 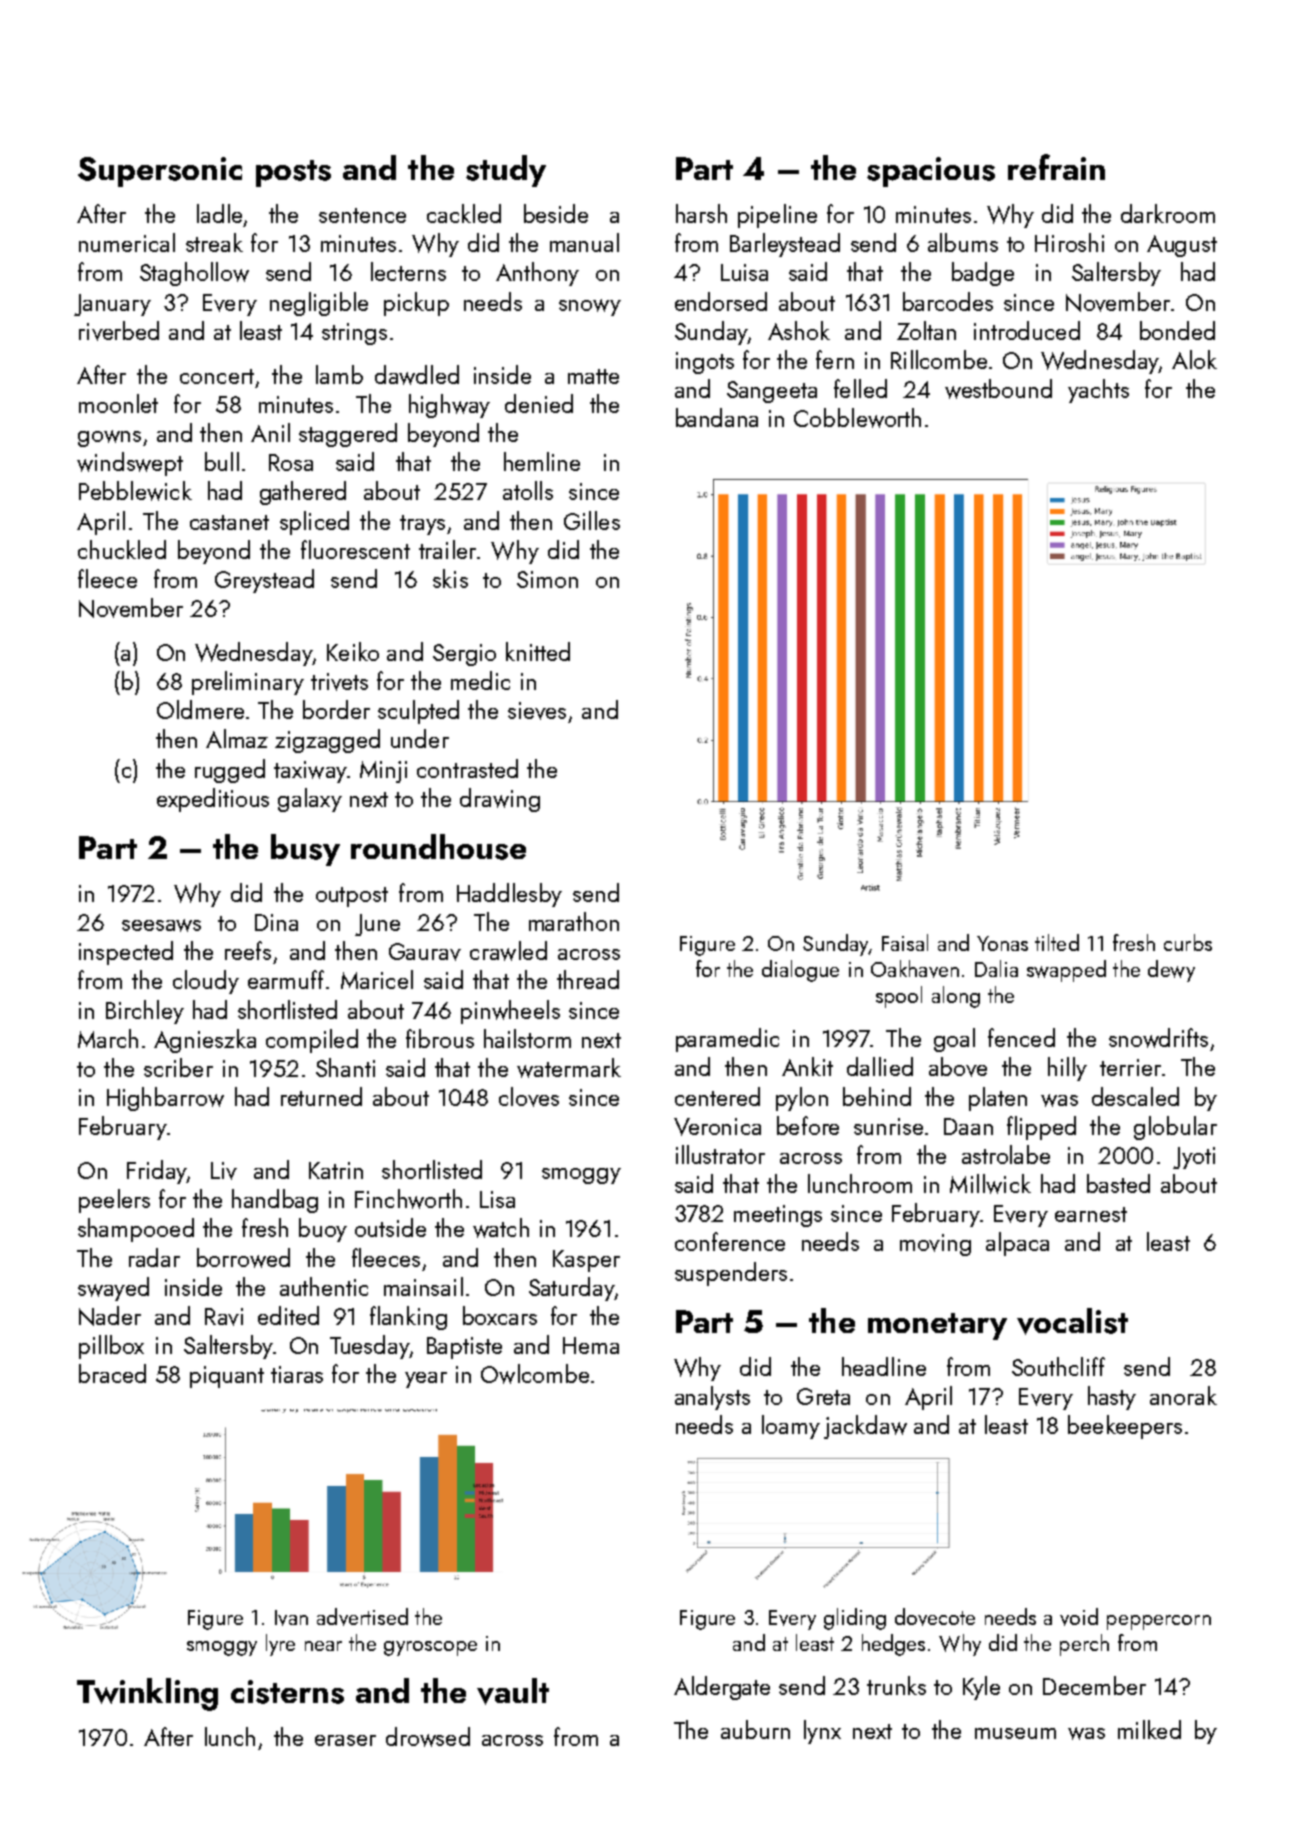 I want to click on basted, so click(x=1118, y=1183).
